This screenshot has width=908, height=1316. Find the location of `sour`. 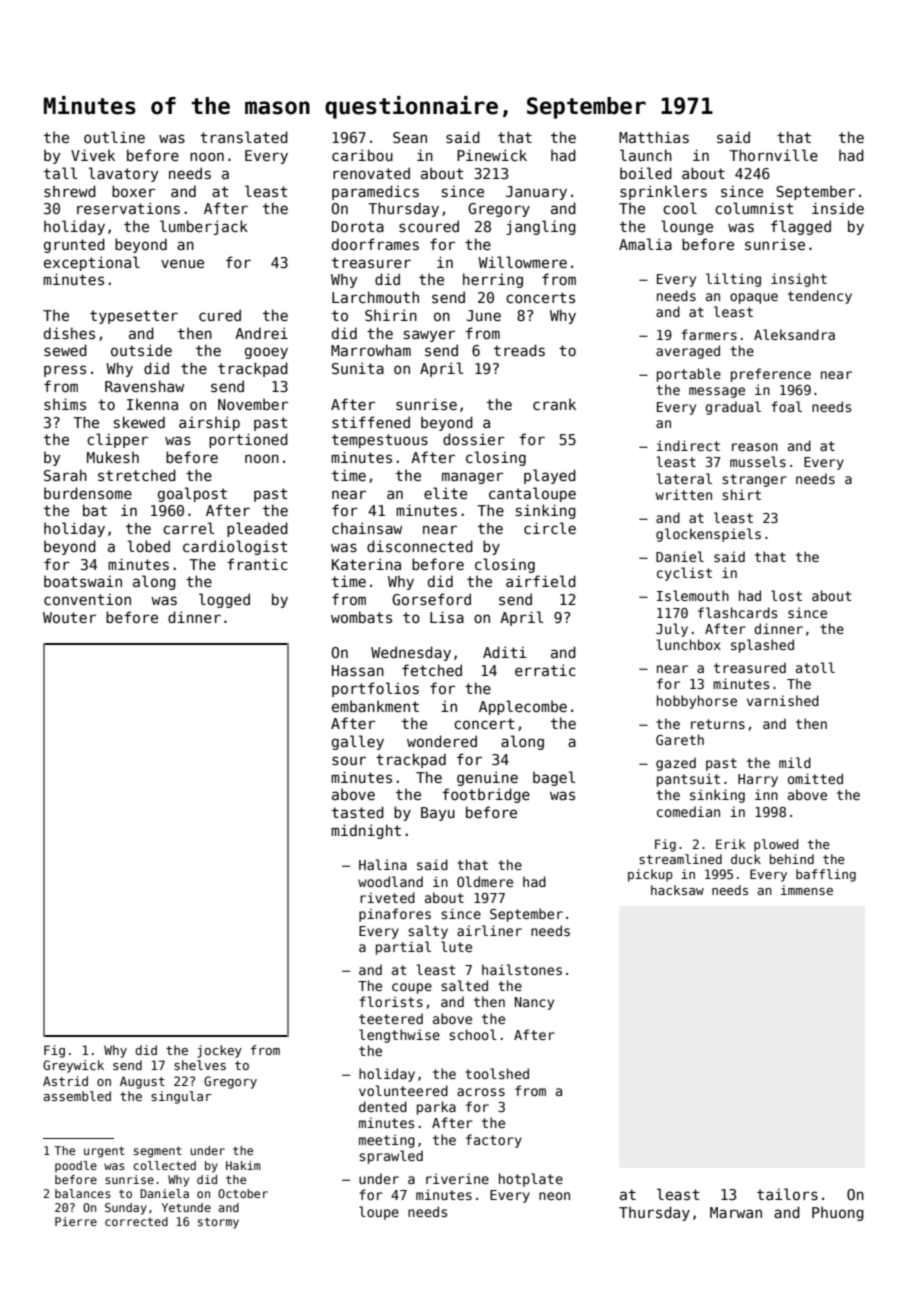

sour is located at coordinates (349, 760).
